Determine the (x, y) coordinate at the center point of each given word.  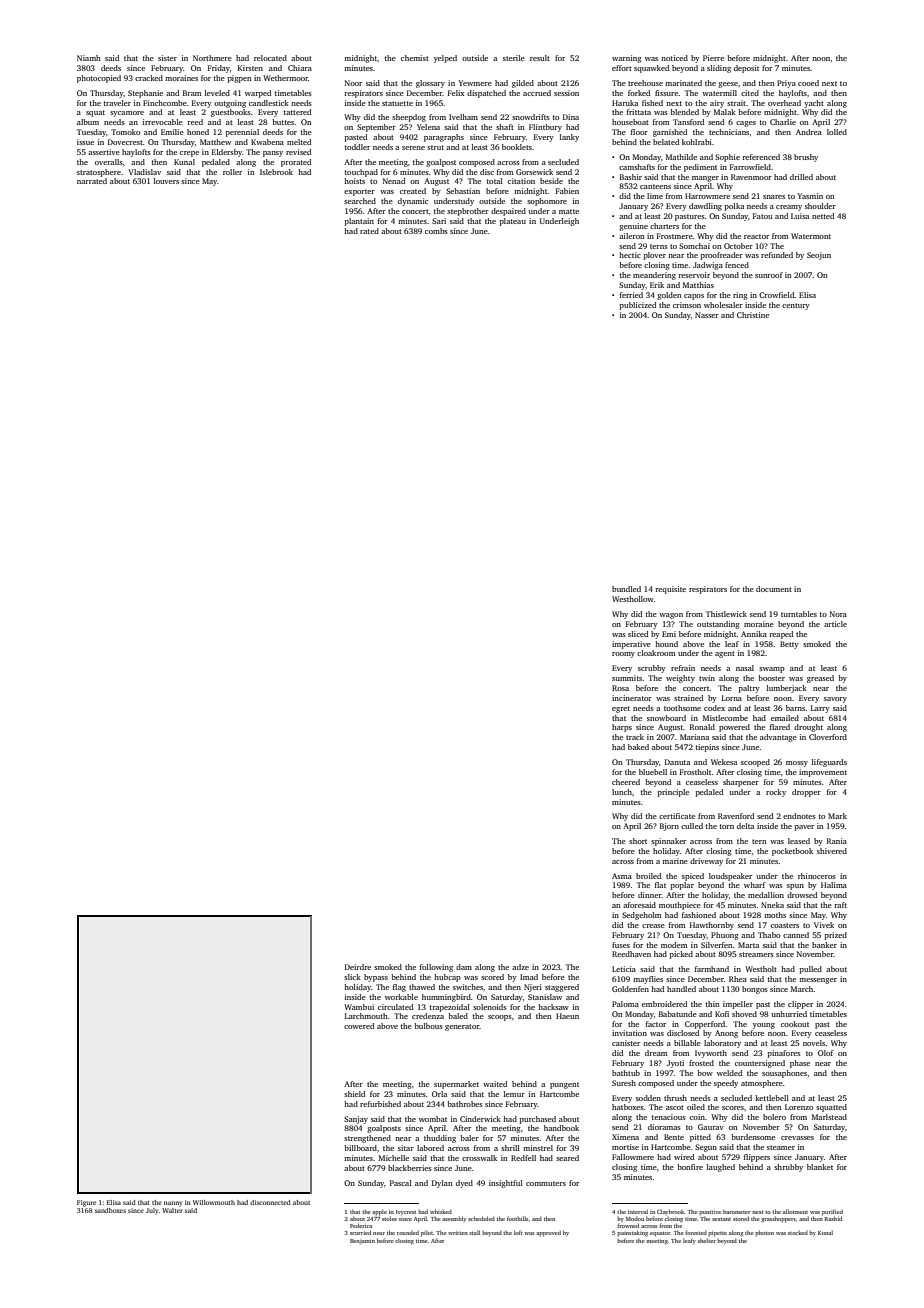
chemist (415, 58)
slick (352, 977)
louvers (166, 181)
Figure (86, 1203)
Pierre (713, 58)
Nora (838, 614)
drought (808, 728)
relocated (270, 58)
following (436, 968)
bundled (626, 589)
